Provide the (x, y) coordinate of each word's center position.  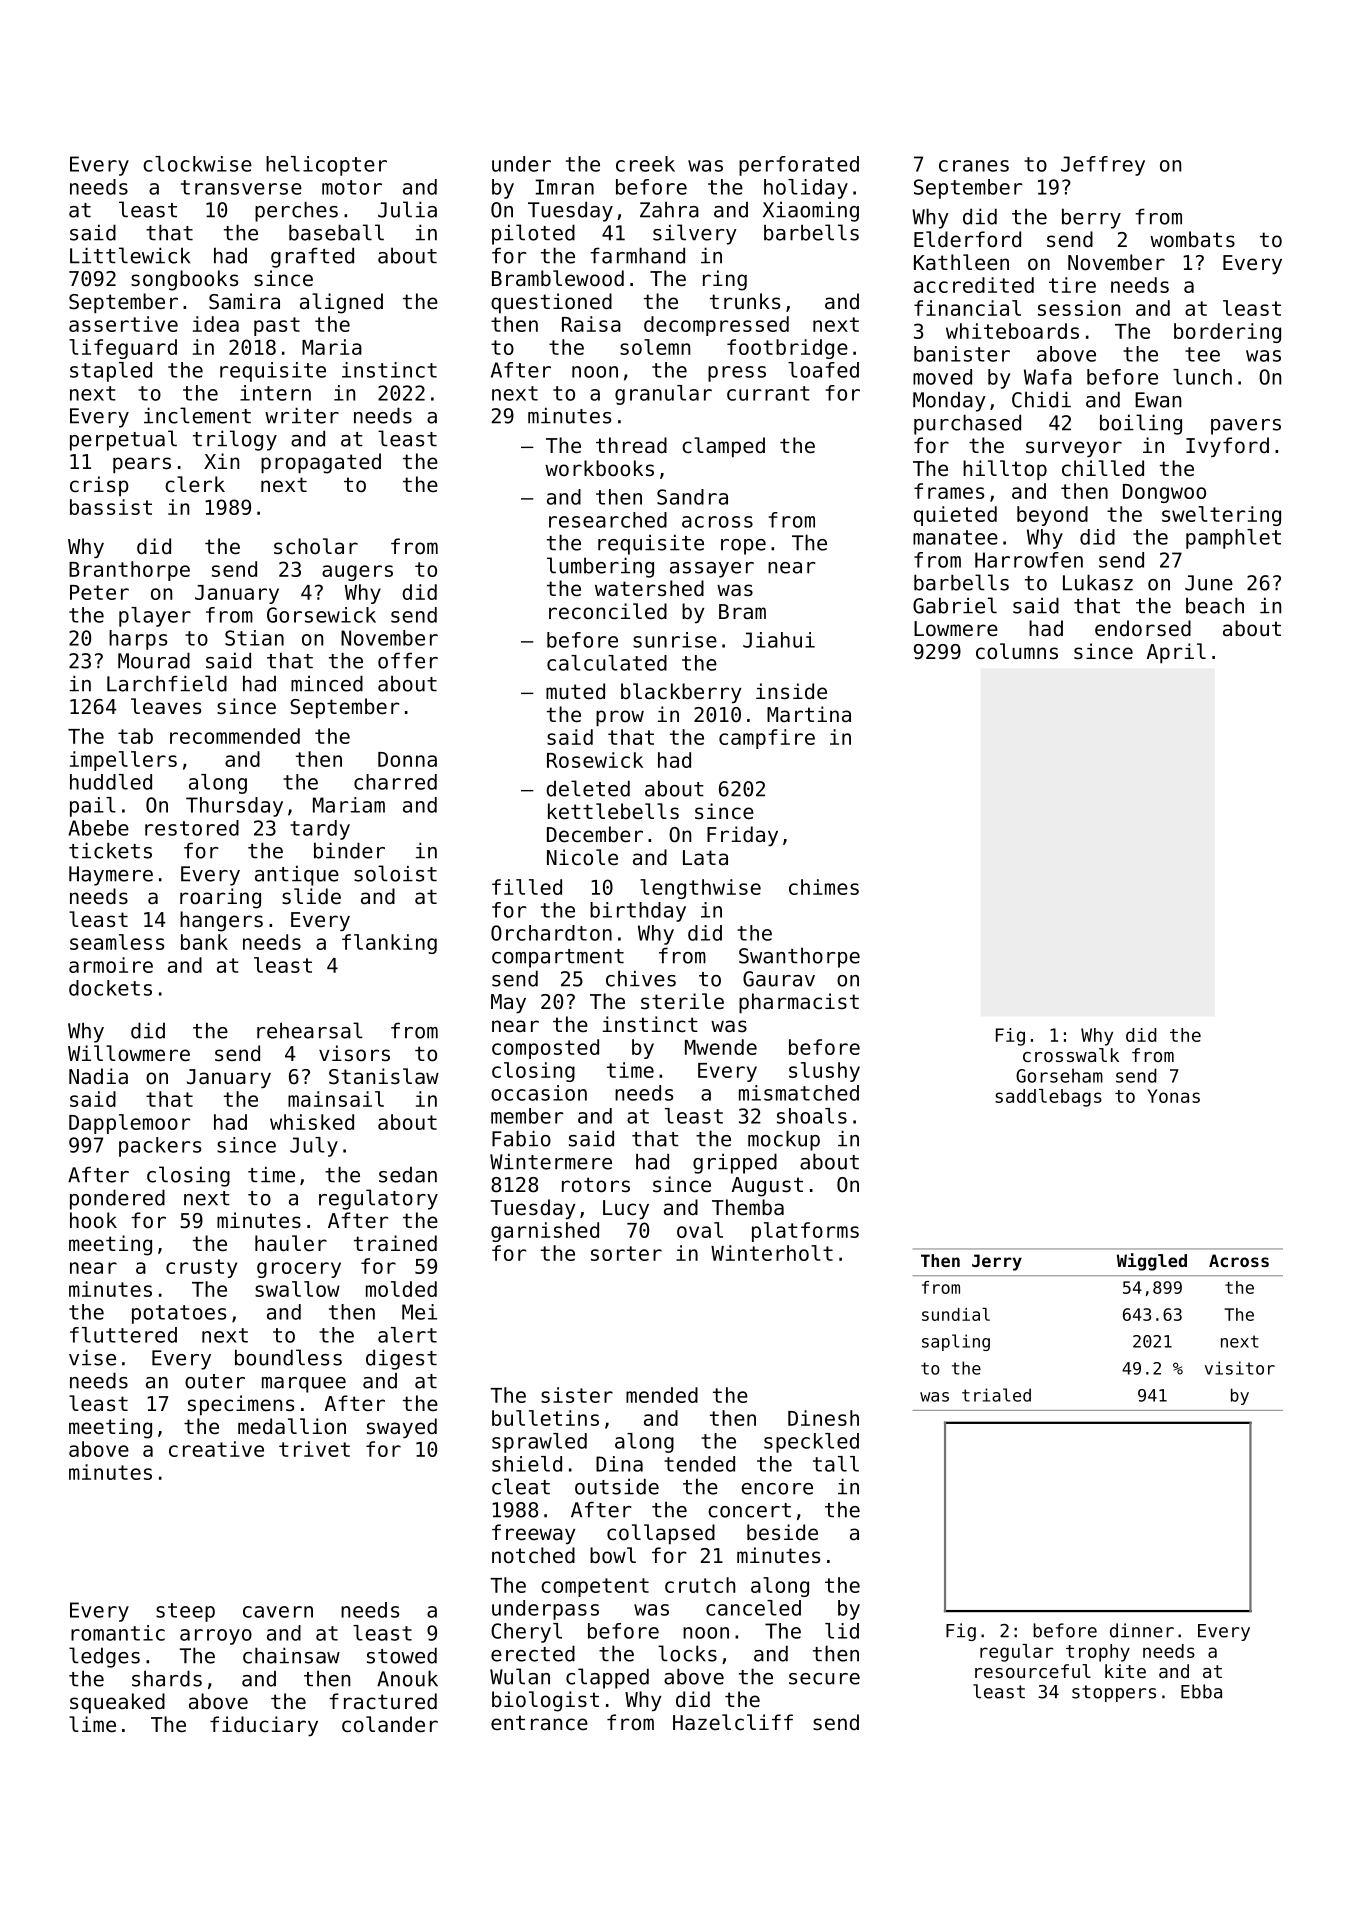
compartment (558, 958)
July (314, 1147)
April (1176, 653)
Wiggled (1152, 1262)
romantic (118, 1633)
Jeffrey (1103, 166)
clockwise (197, 164)
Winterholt (772, 1253)
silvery (695, 234)
